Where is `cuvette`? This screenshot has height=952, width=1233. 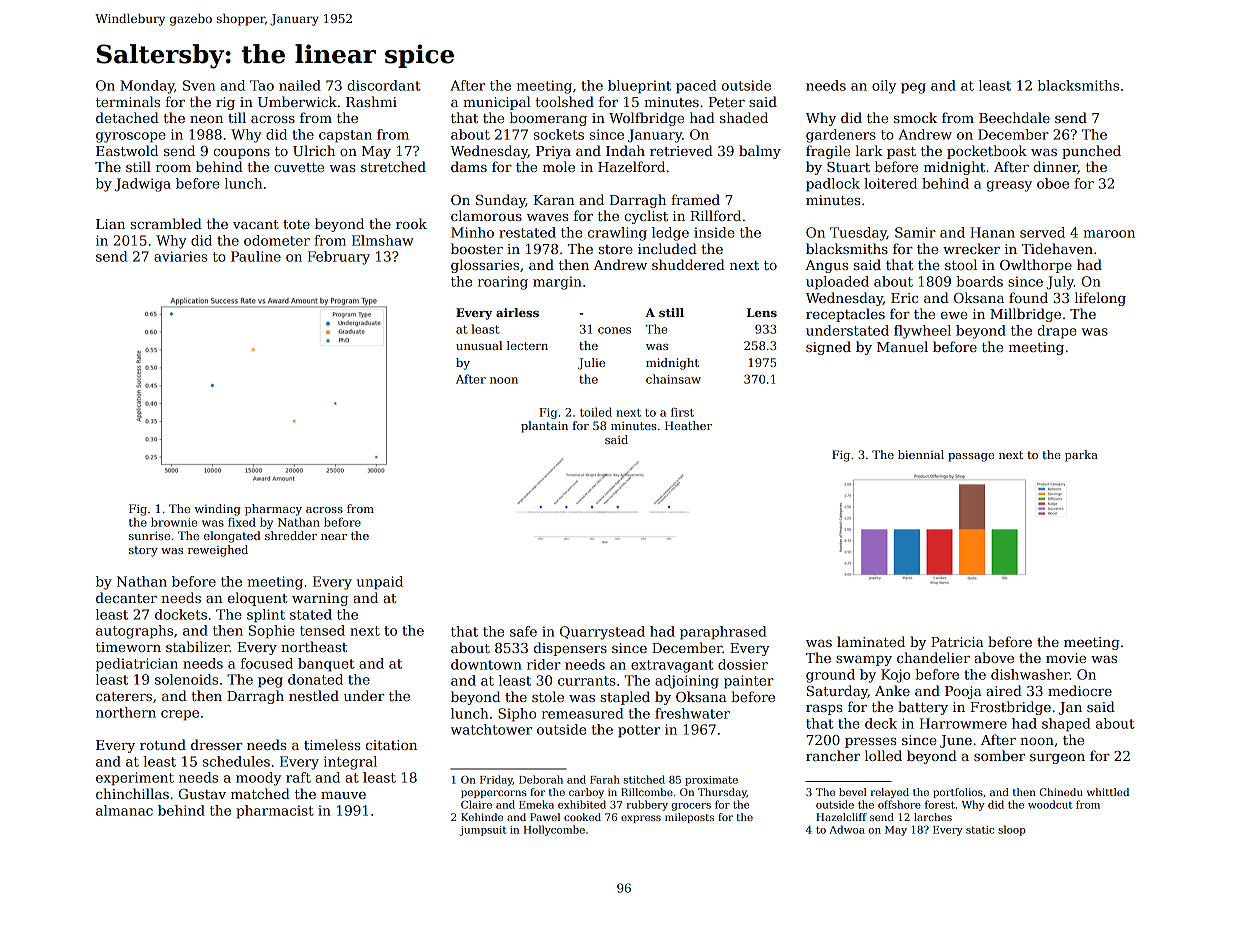 cuvette is located at coordinates (299, 167).
